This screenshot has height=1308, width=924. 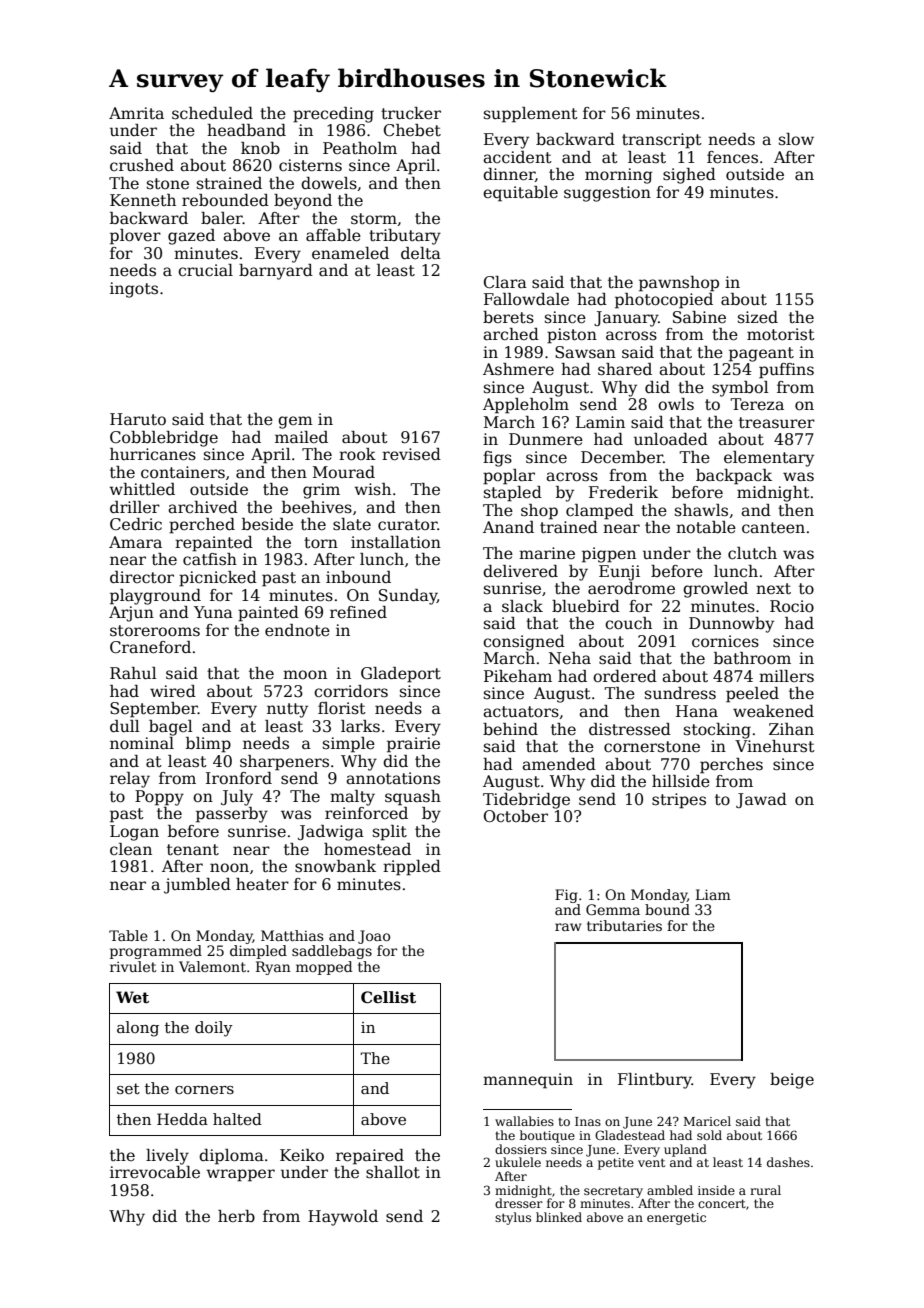 I want to click on Haruto, so click(x=138, y=419).
